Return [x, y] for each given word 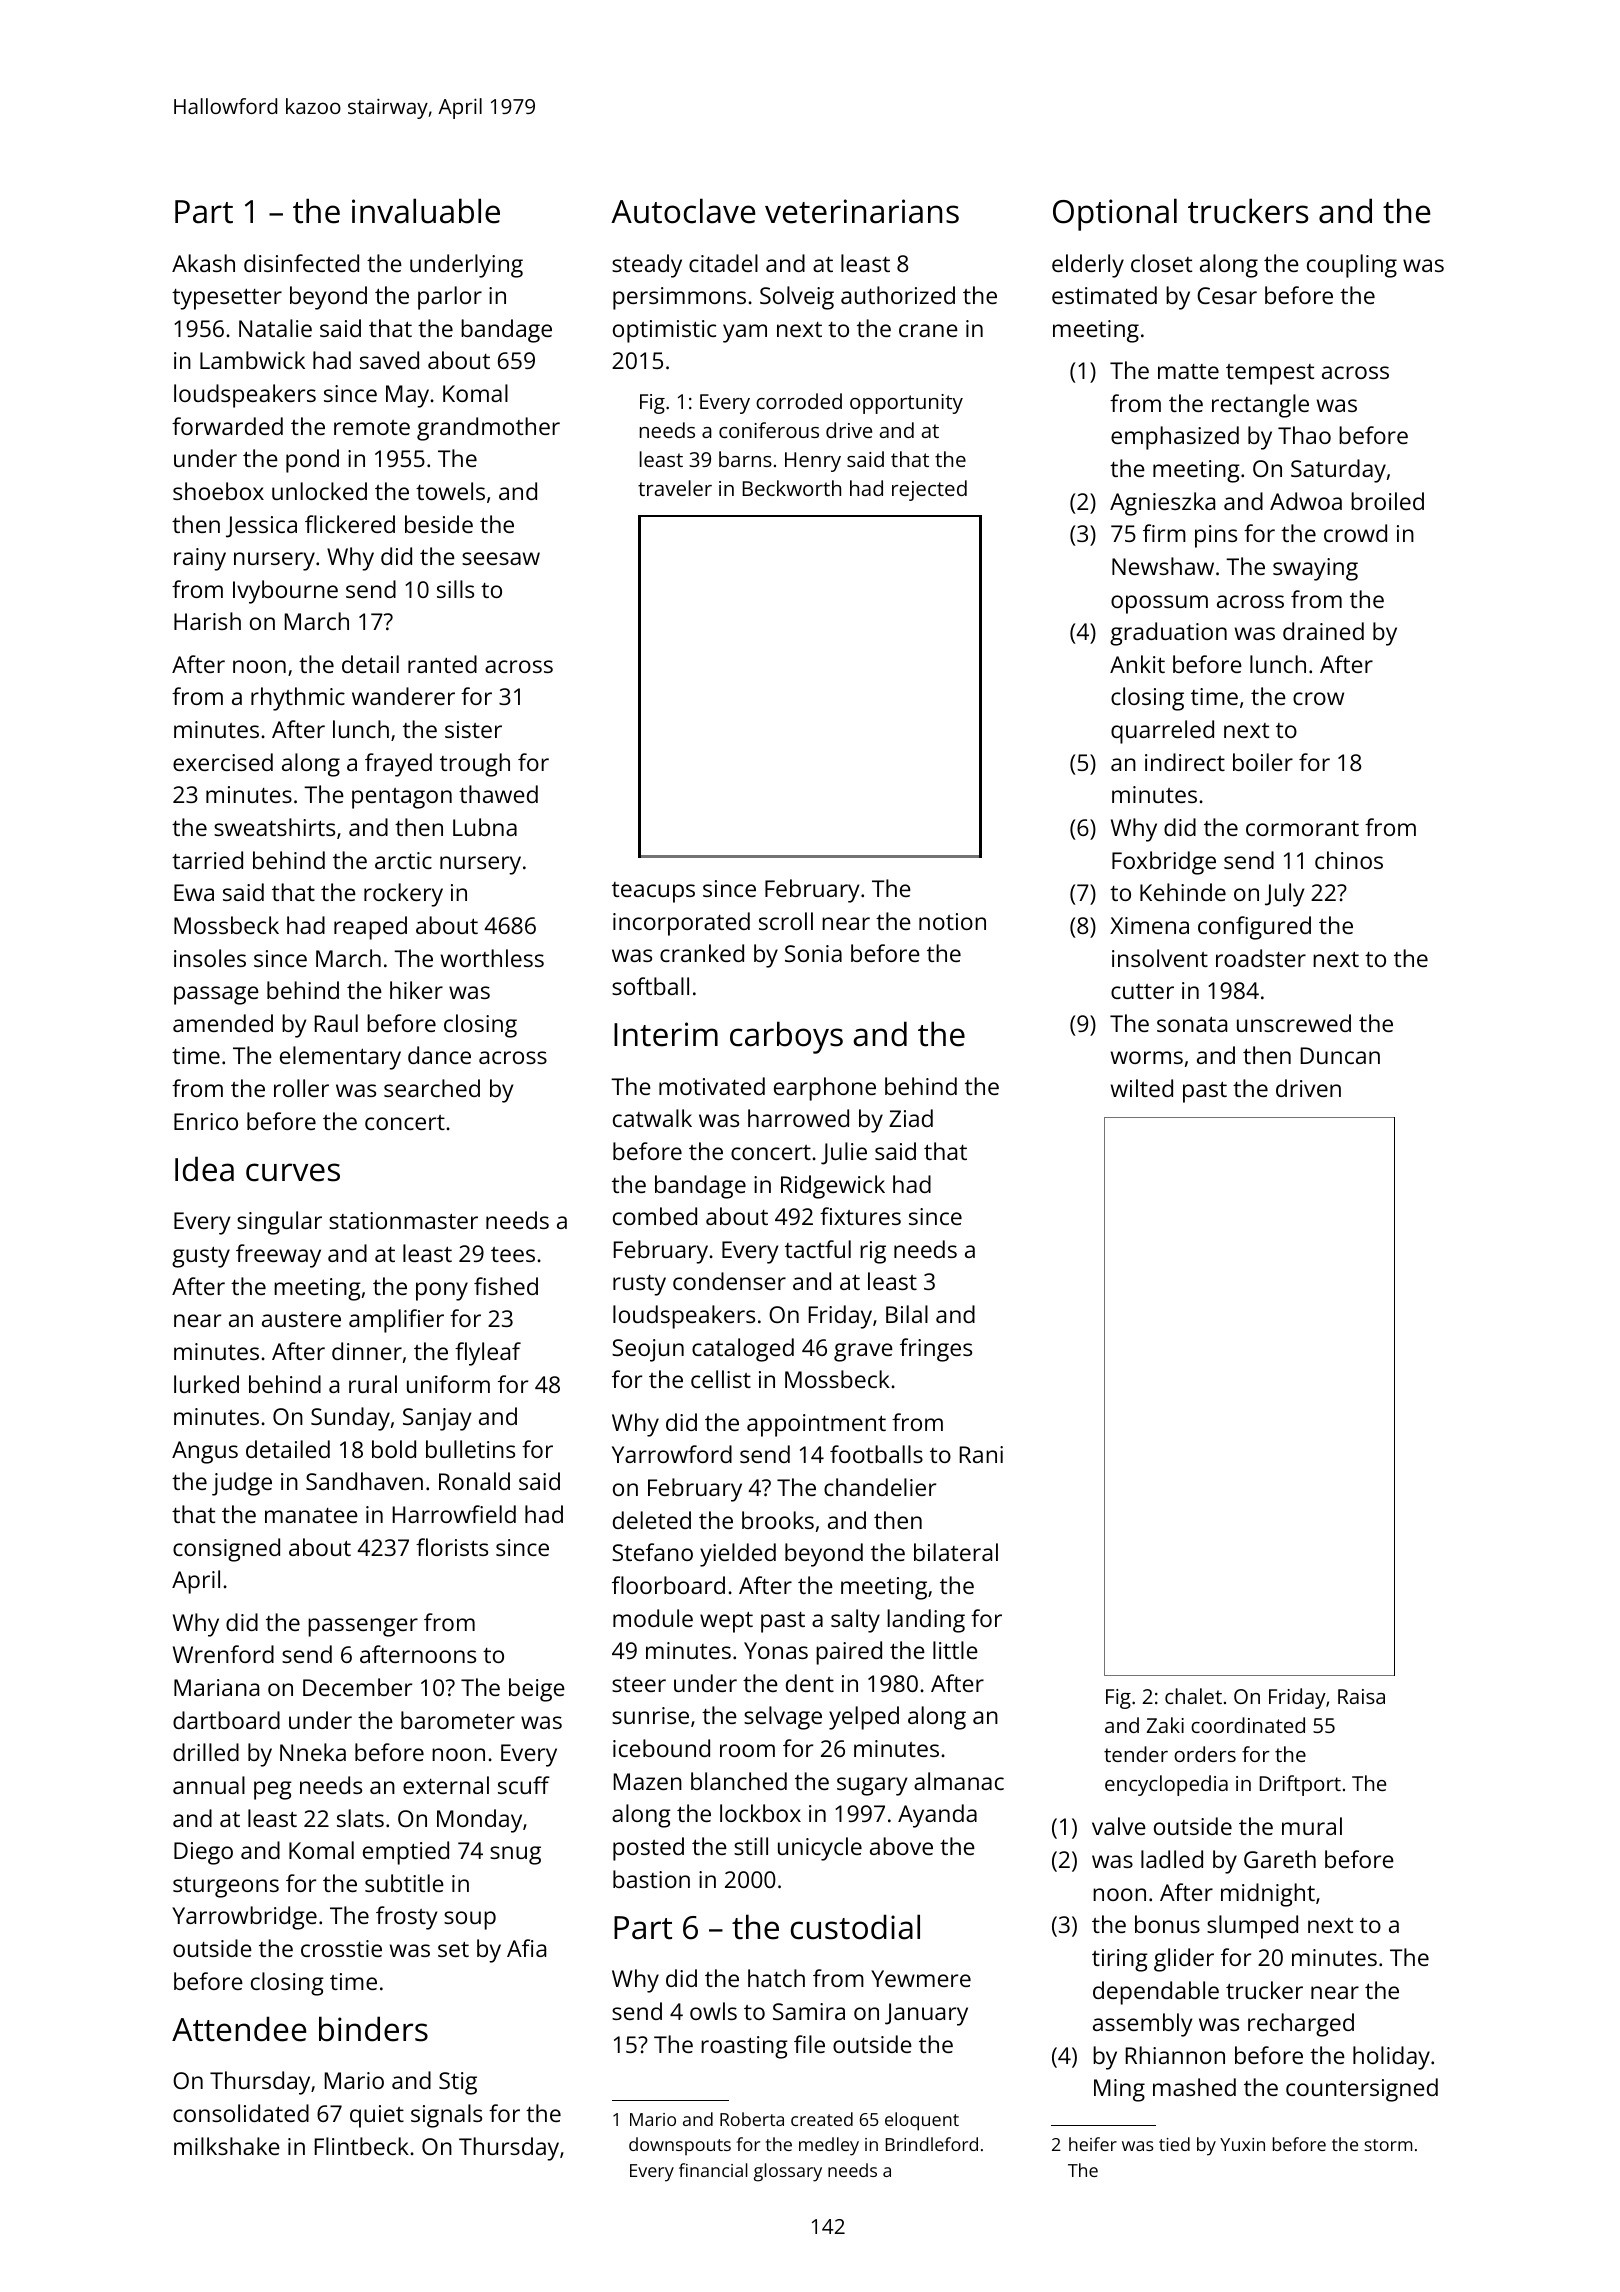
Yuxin [1242, 2144]
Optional [1115, 214]
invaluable [426, 211]
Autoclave [683, 211]
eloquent [922, 2121]
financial [713, 2170]
